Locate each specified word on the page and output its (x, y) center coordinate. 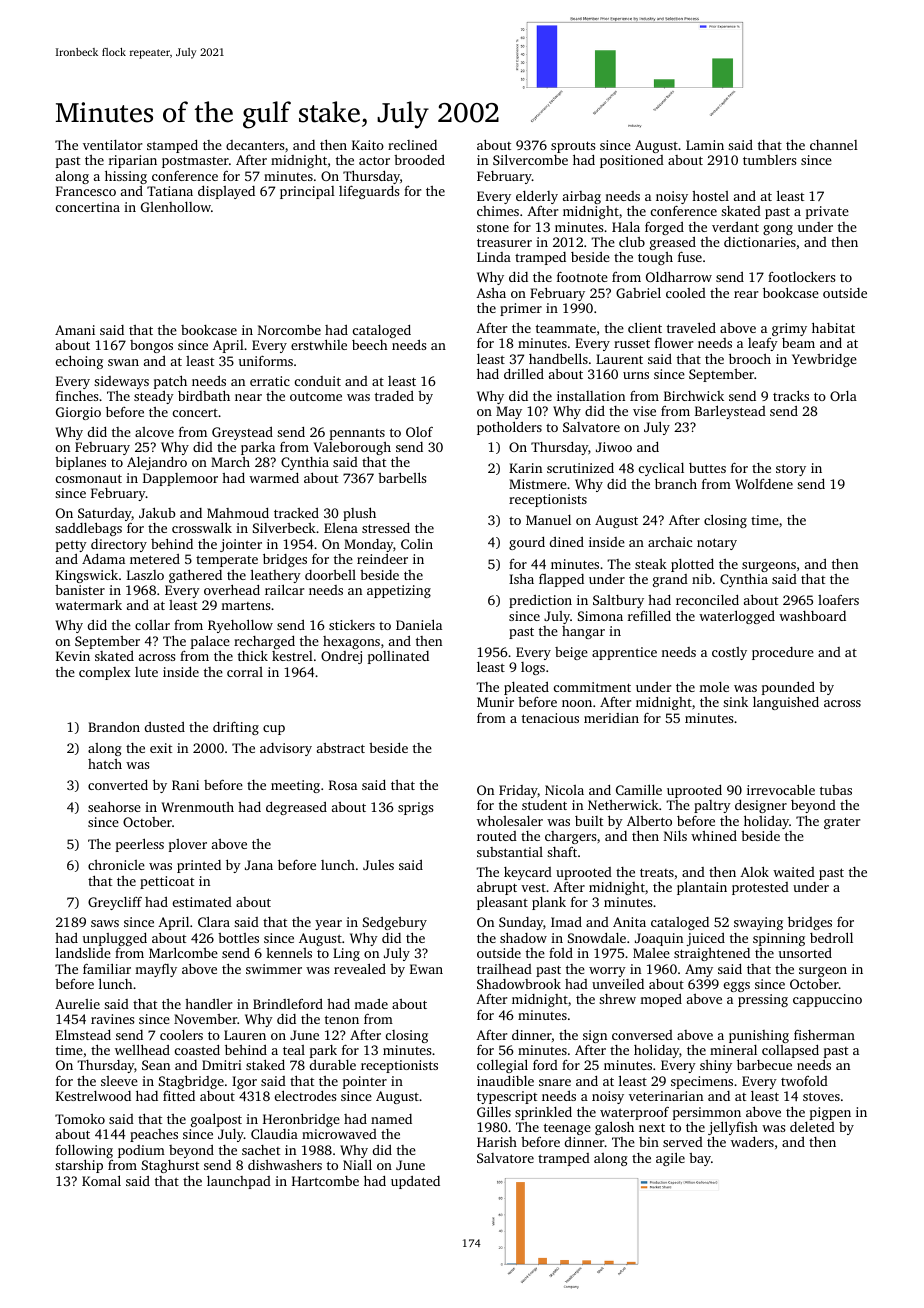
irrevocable (781, 789)
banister (80, 590)
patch (170, 382)
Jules (378, 865)
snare (555, 1082)
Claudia (274, 1134)
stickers (352, 625)
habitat (833, 327)
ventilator (112, 145)
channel (834, 145)
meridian (611, 718)
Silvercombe (530, 160)
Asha (491, 293)
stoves (821, 1096)
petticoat (167, 882)
